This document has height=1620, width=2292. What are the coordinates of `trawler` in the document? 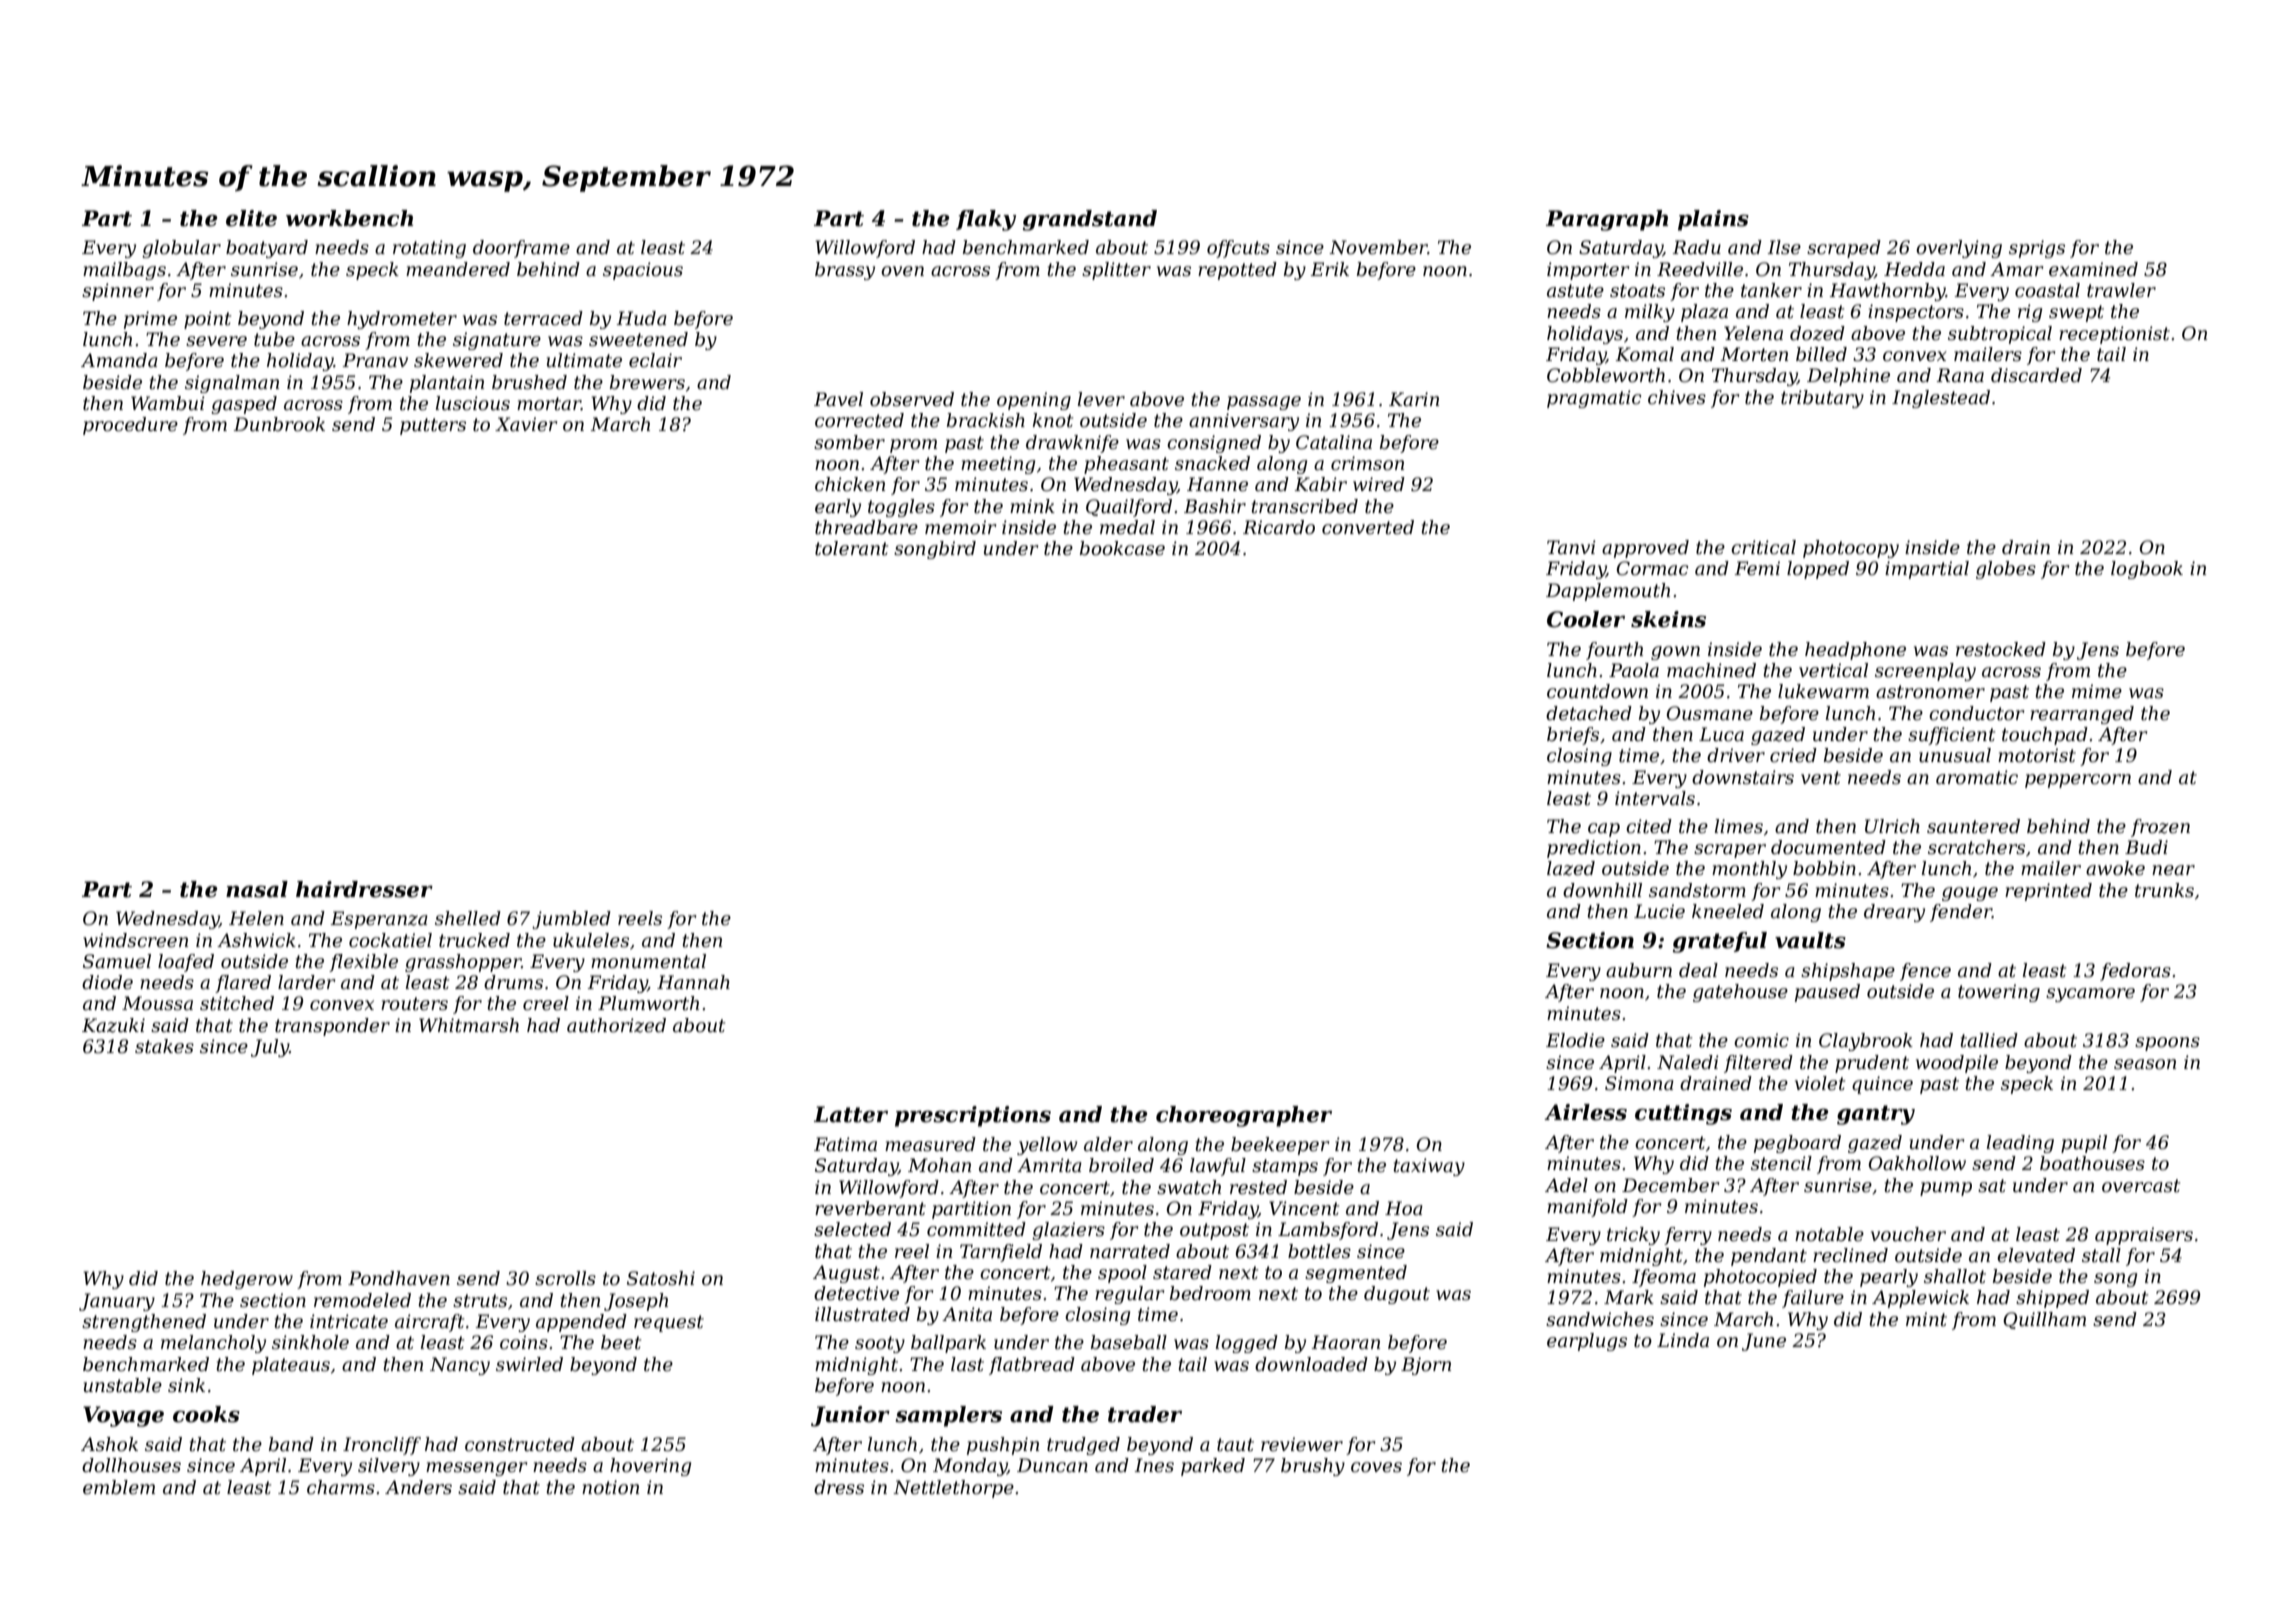 It's located at (2121, 290).
